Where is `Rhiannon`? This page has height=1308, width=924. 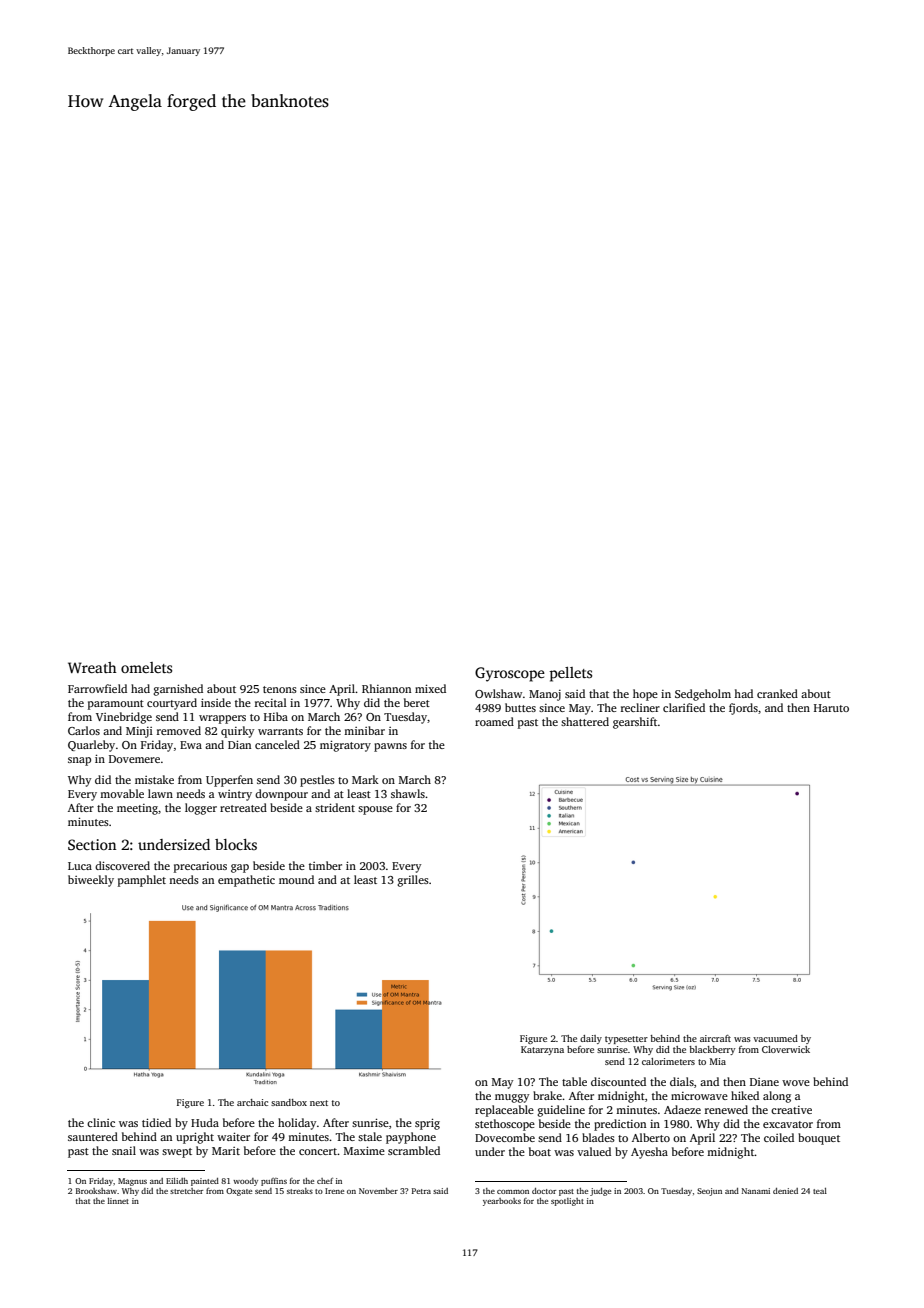 Rhiannon is located at coordinates (386, 688).
